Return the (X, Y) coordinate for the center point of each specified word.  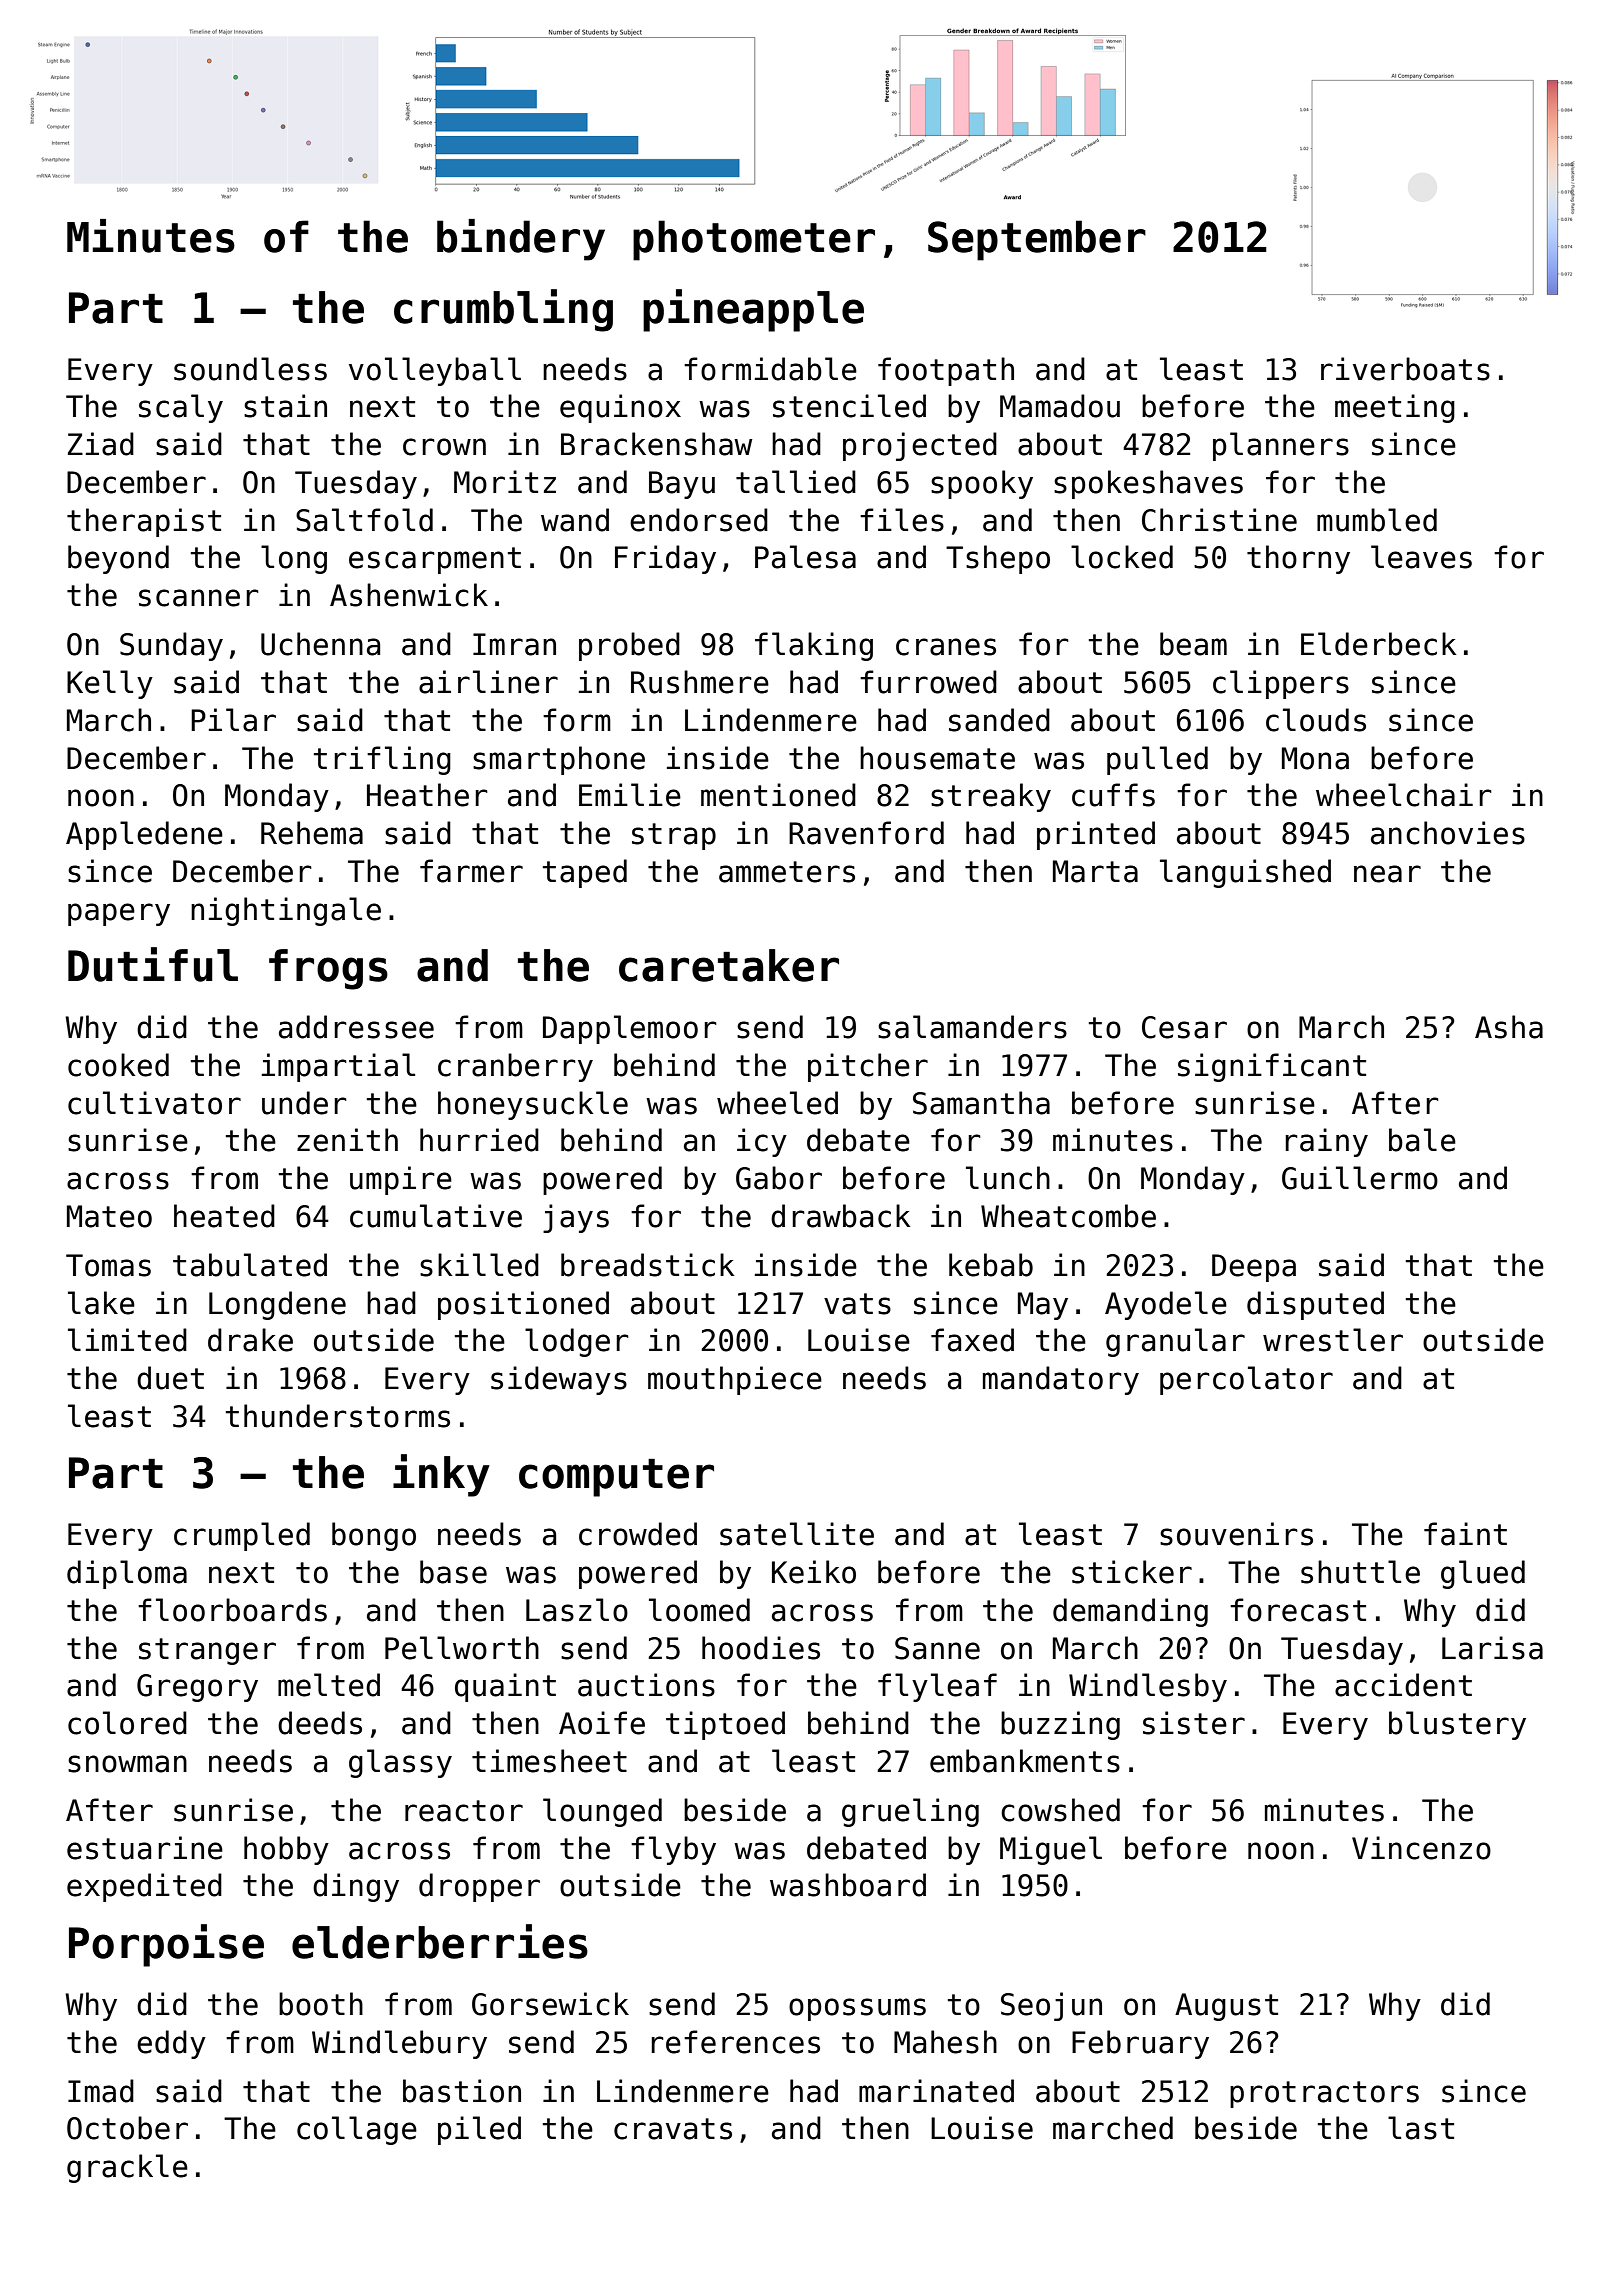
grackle (127, 2168)
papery (119, 914)
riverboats (1405, 369)
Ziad (101, 444)
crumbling (503, 310)
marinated (936, 2091)
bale (1422, 1140)
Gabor (779, 1178)
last (1421, 2128)
